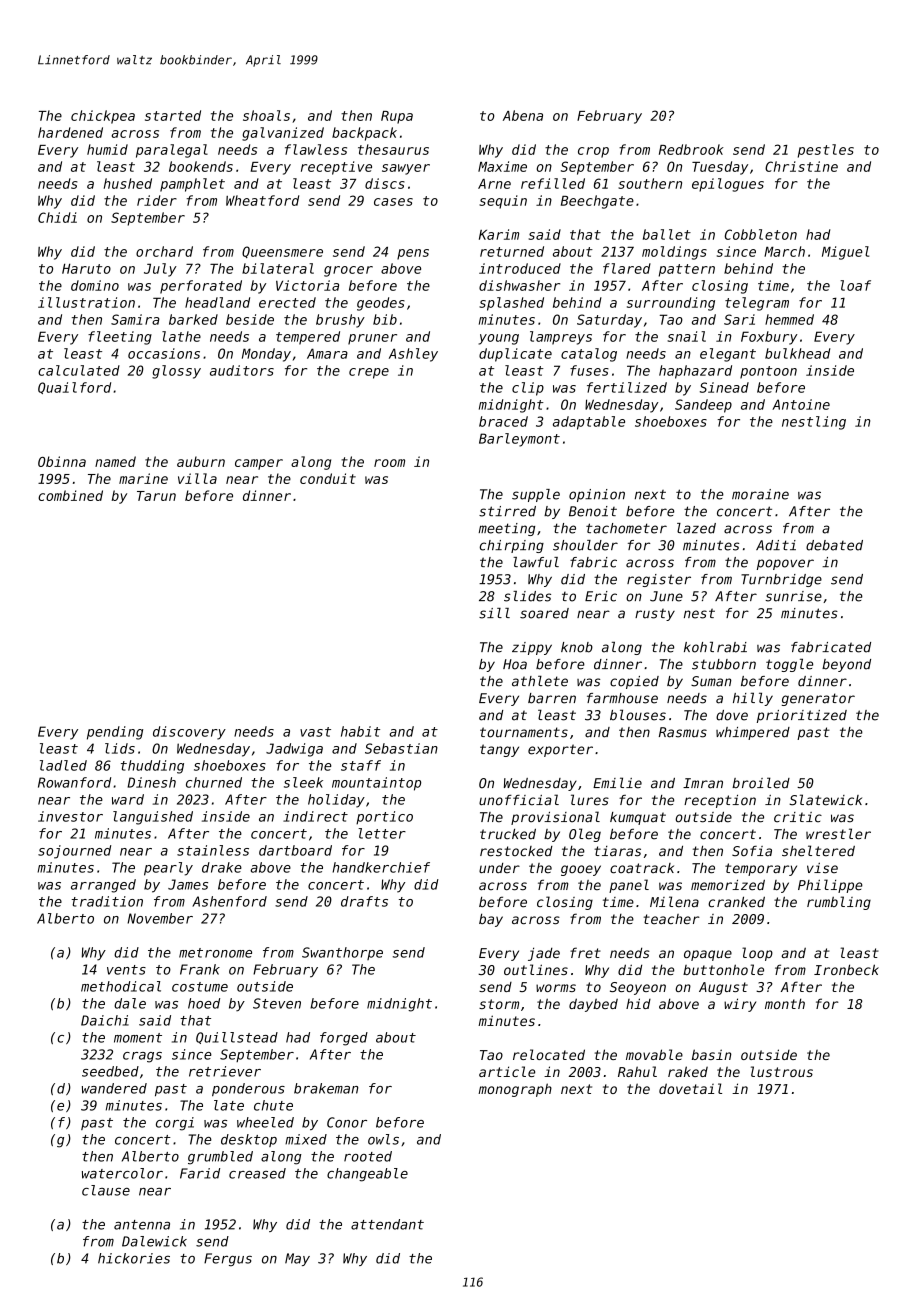 This document has height=1308, width=924. I want to click on drafts, so click(364, 901).
